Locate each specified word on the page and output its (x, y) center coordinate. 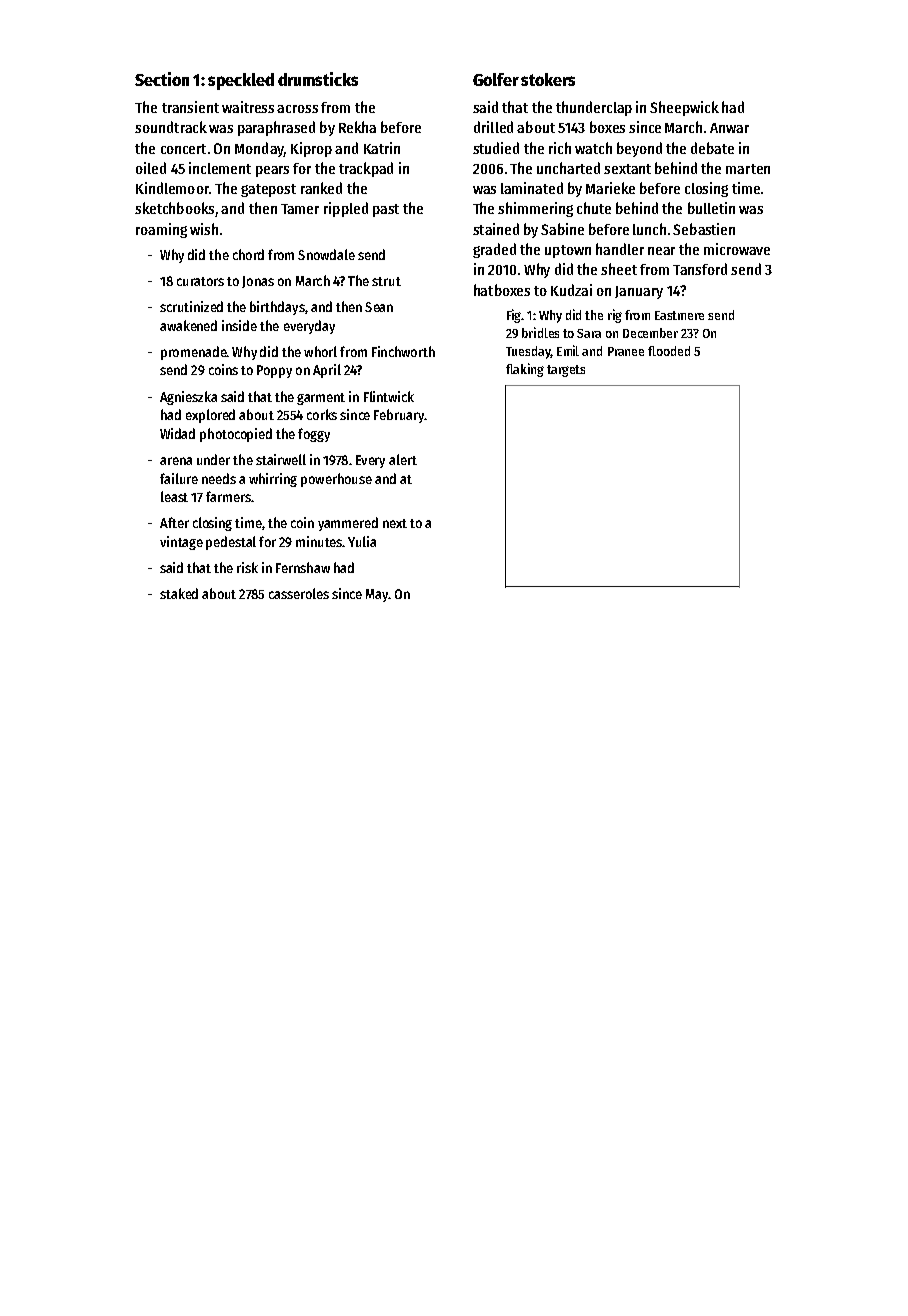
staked (179, 593)
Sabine (562, 229)
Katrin (382, 148)
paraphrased (276, 128)
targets (566, 371)
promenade (193, 353)
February (399, 416)
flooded (669, 351)
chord (248, 254)
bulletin (711, 208)
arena (176, 461)
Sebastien (704, 229)
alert (403, 459)
